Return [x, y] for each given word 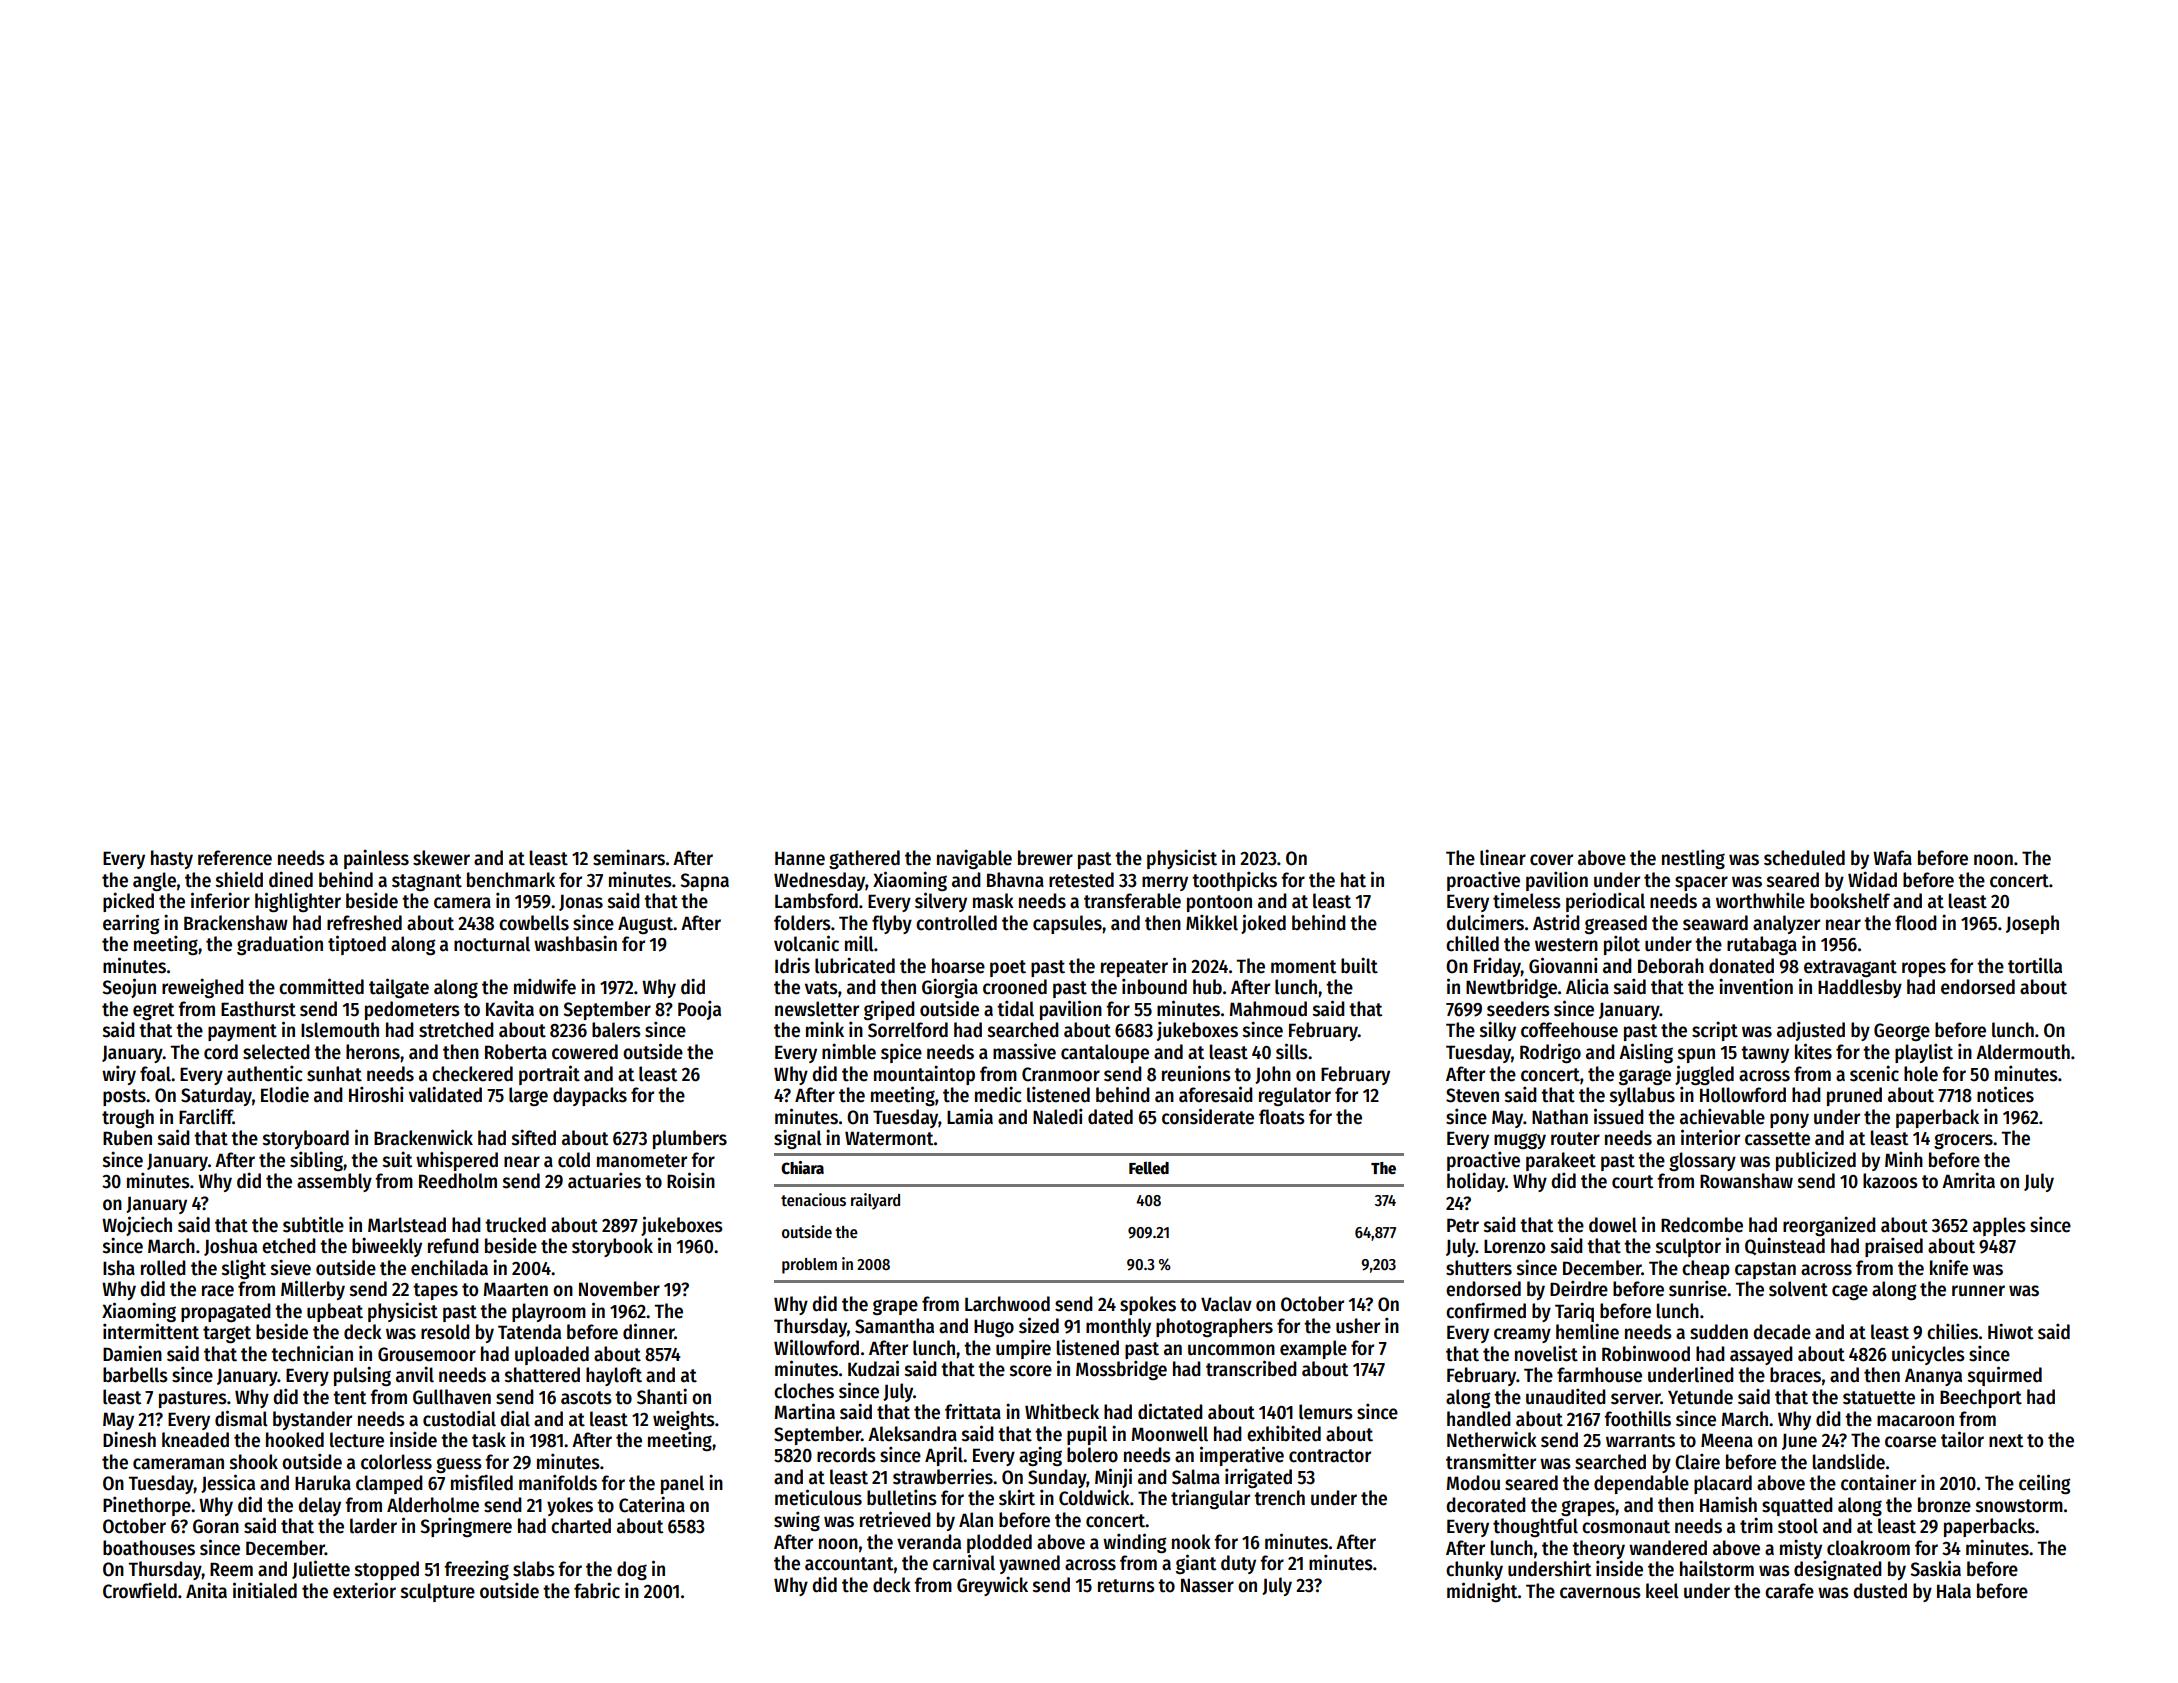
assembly [334, 1182]
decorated [1486, 1505]
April [944, 1456]
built [1359, 965]
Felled [1149, 1168]
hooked [295, 1440]
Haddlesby [1860, 988]
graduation [280, 945]
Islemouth [340, 1030]
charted [581, 1526]
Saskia [1935, 1568]
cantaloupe [1105, 1053]
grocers [1963, 1141]
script [1715, 1031]
